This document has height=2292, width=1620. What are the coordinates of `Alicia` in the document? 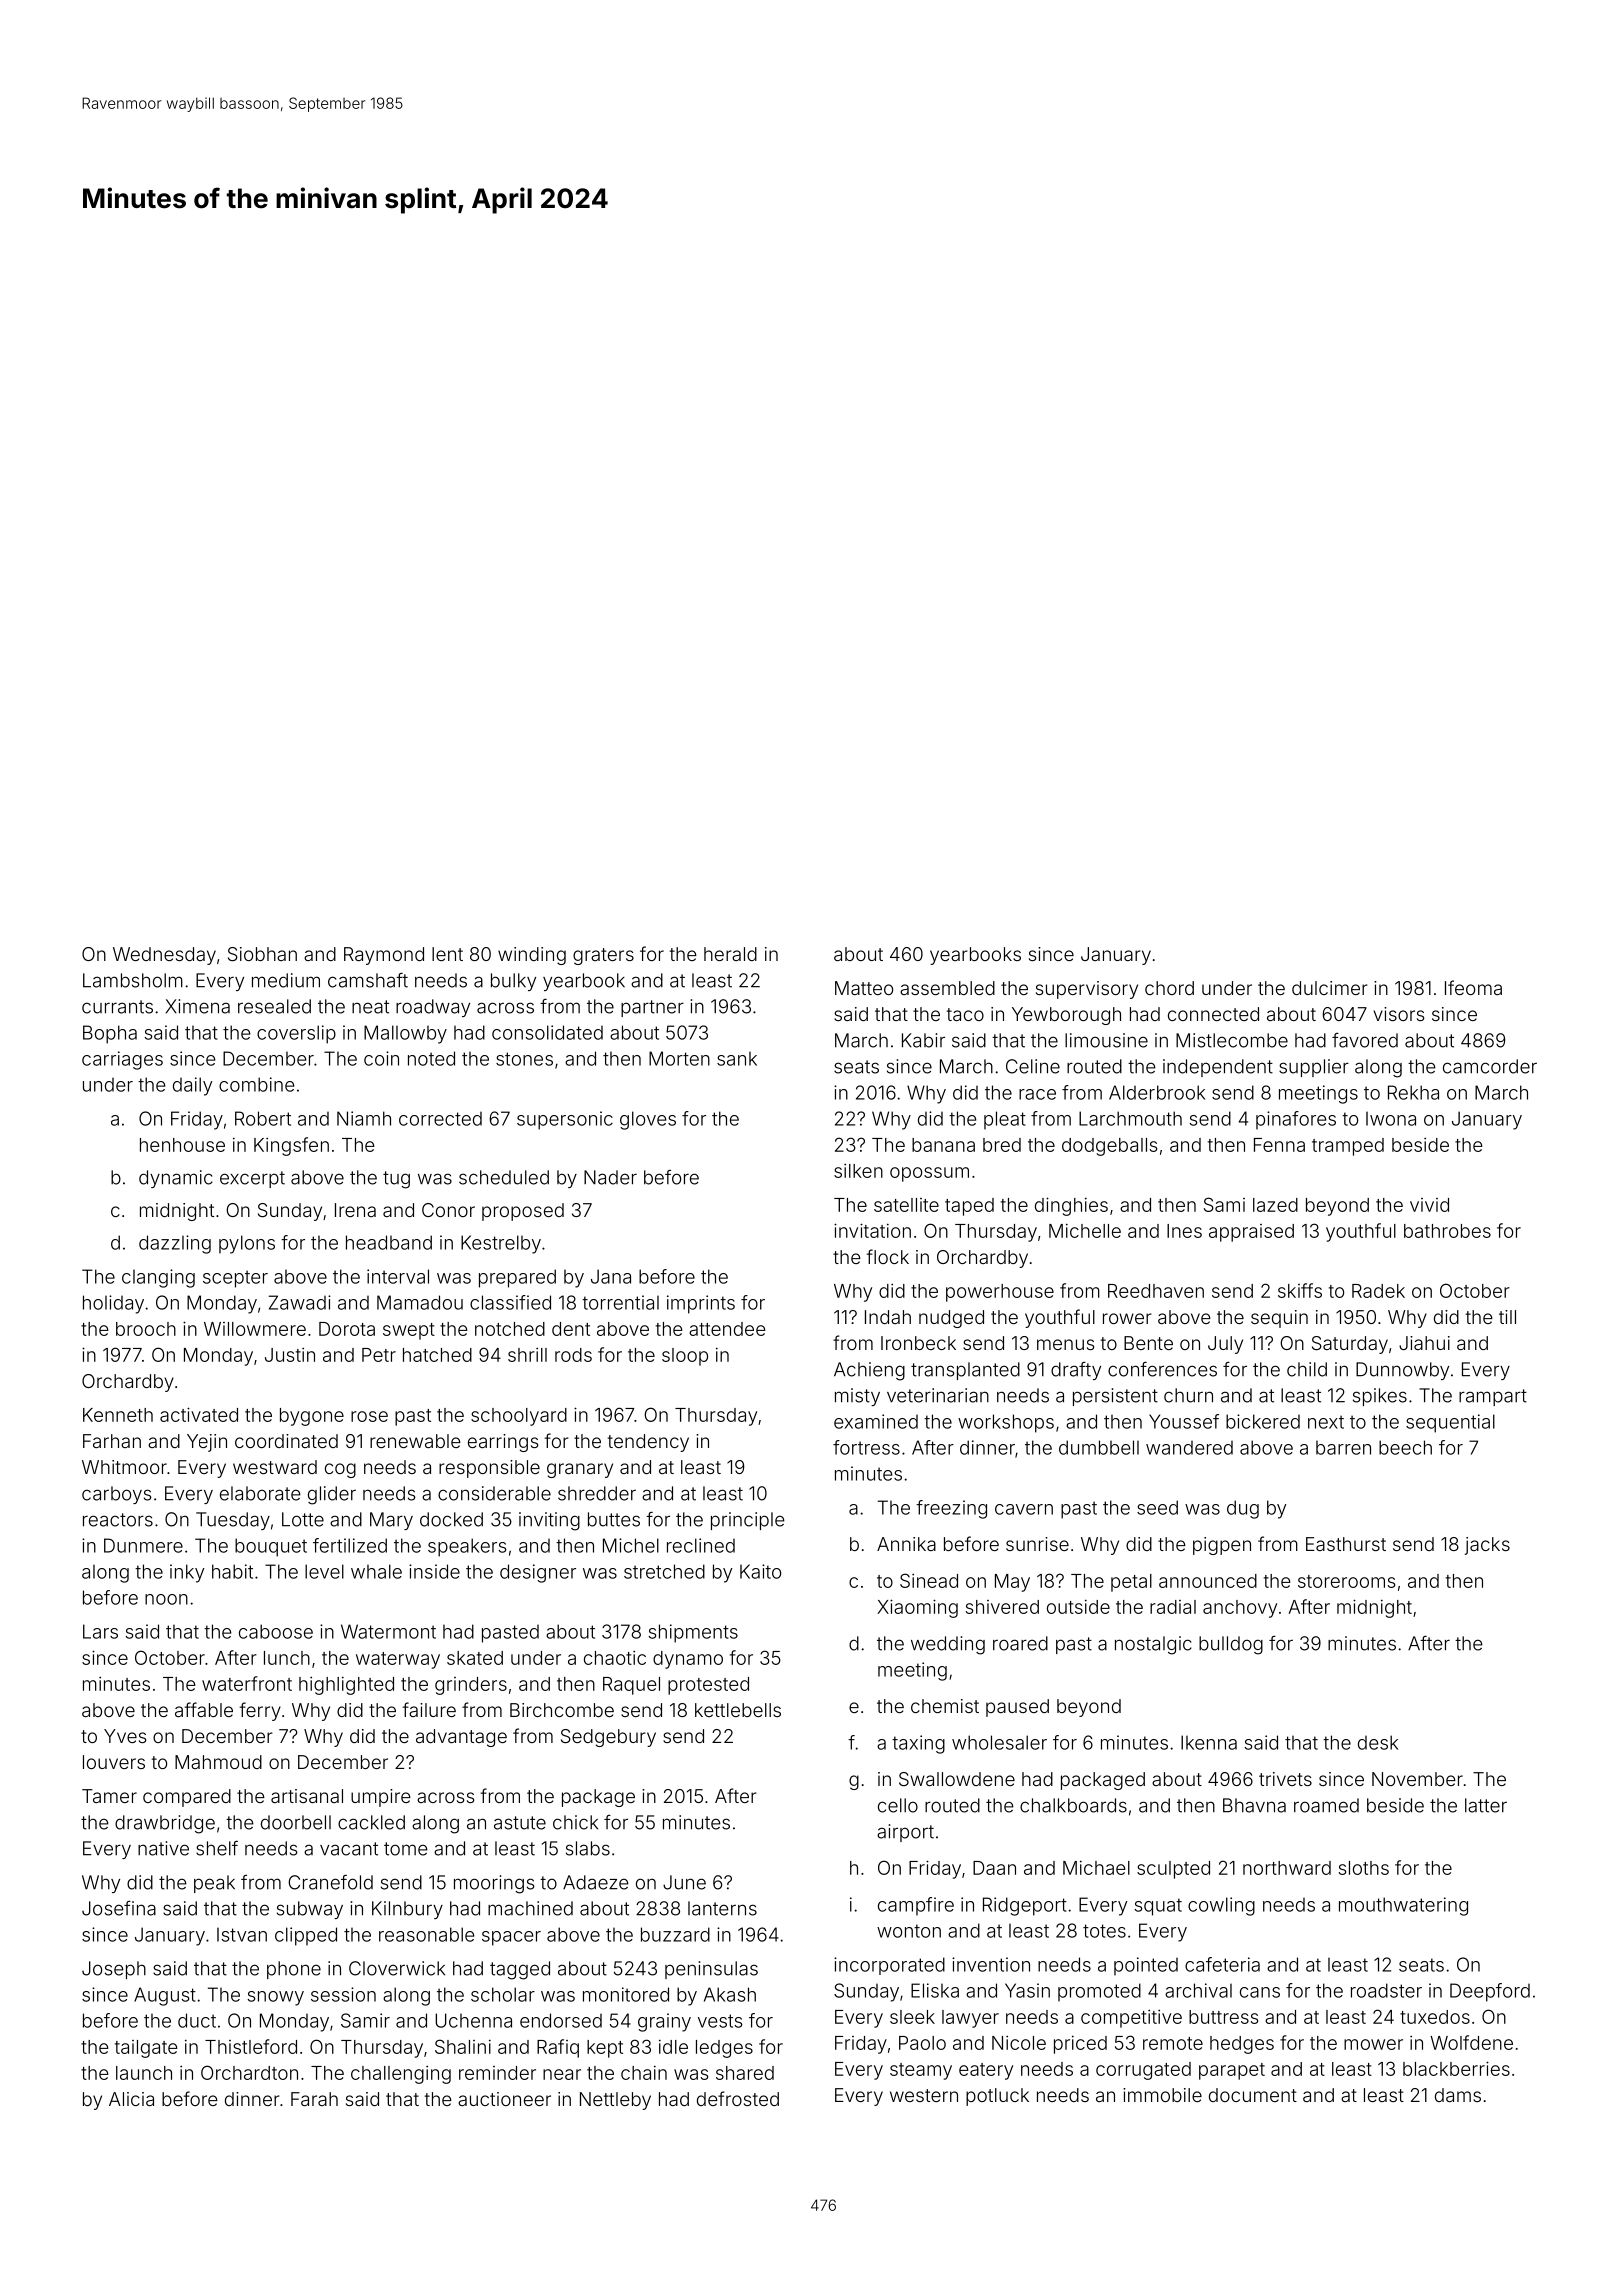 It's located at (131, 2099).
